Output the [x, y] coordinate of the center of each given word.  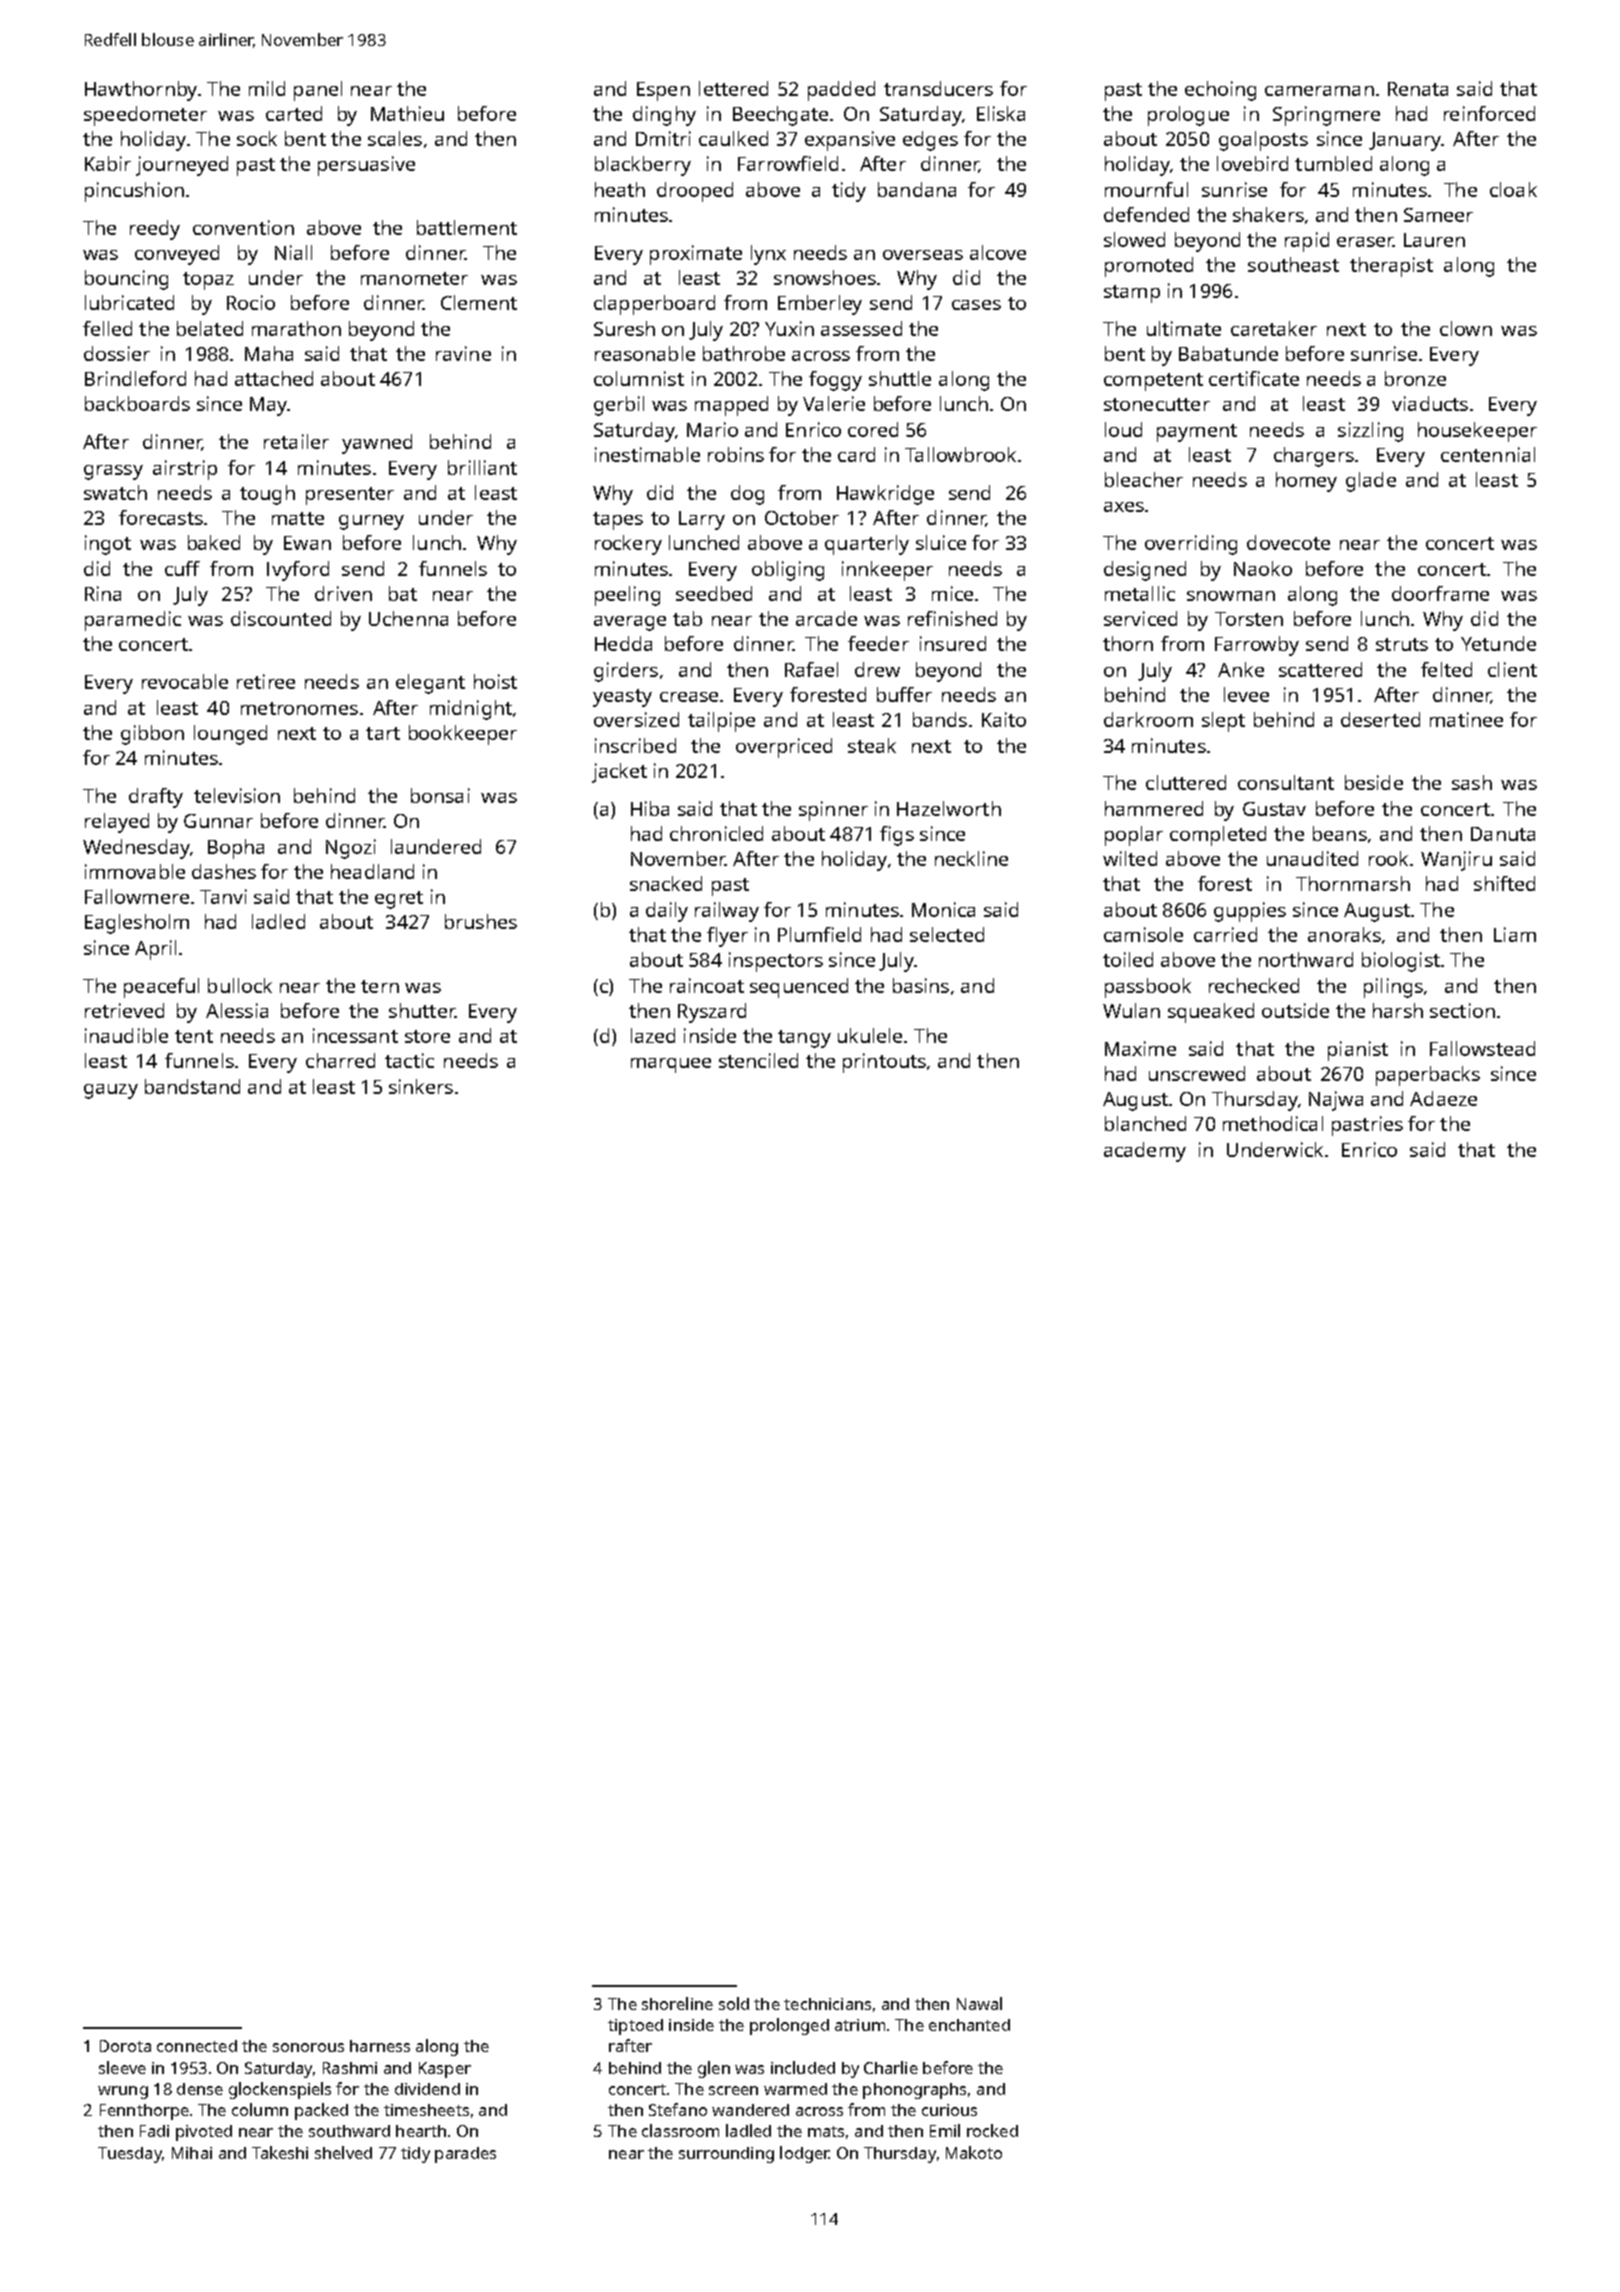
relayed [117, 823]
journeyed [182, 166]
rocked [992, 2130]
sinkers [421, 1086]
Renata [1418, 89]
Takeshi [280, 2152]
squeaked [1211, 1013]
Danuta [1503, 834]
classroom [680, 2130]
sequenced [799, 988]
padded [841, 91]
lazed [653, 1035]
